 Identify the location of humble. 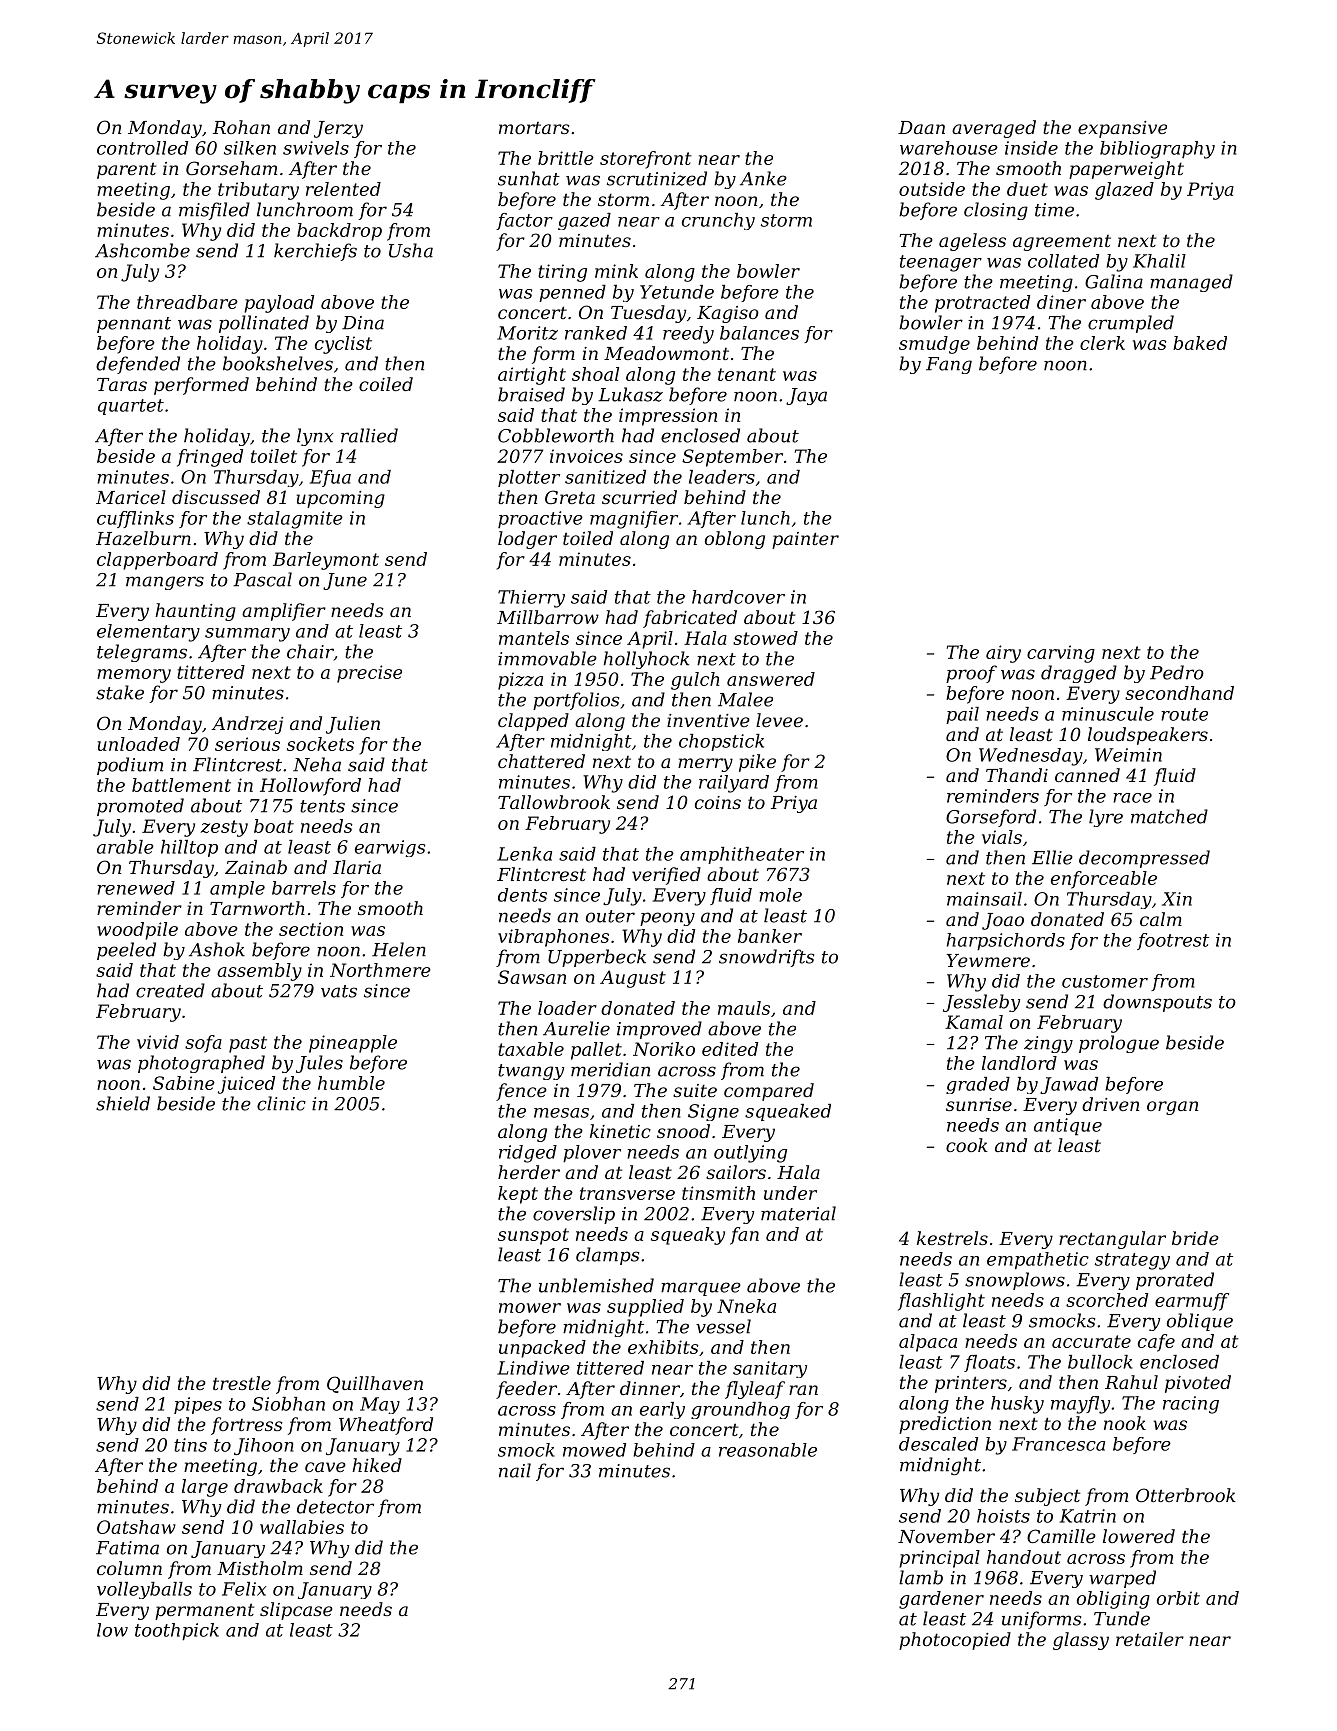
(351, 1083).
